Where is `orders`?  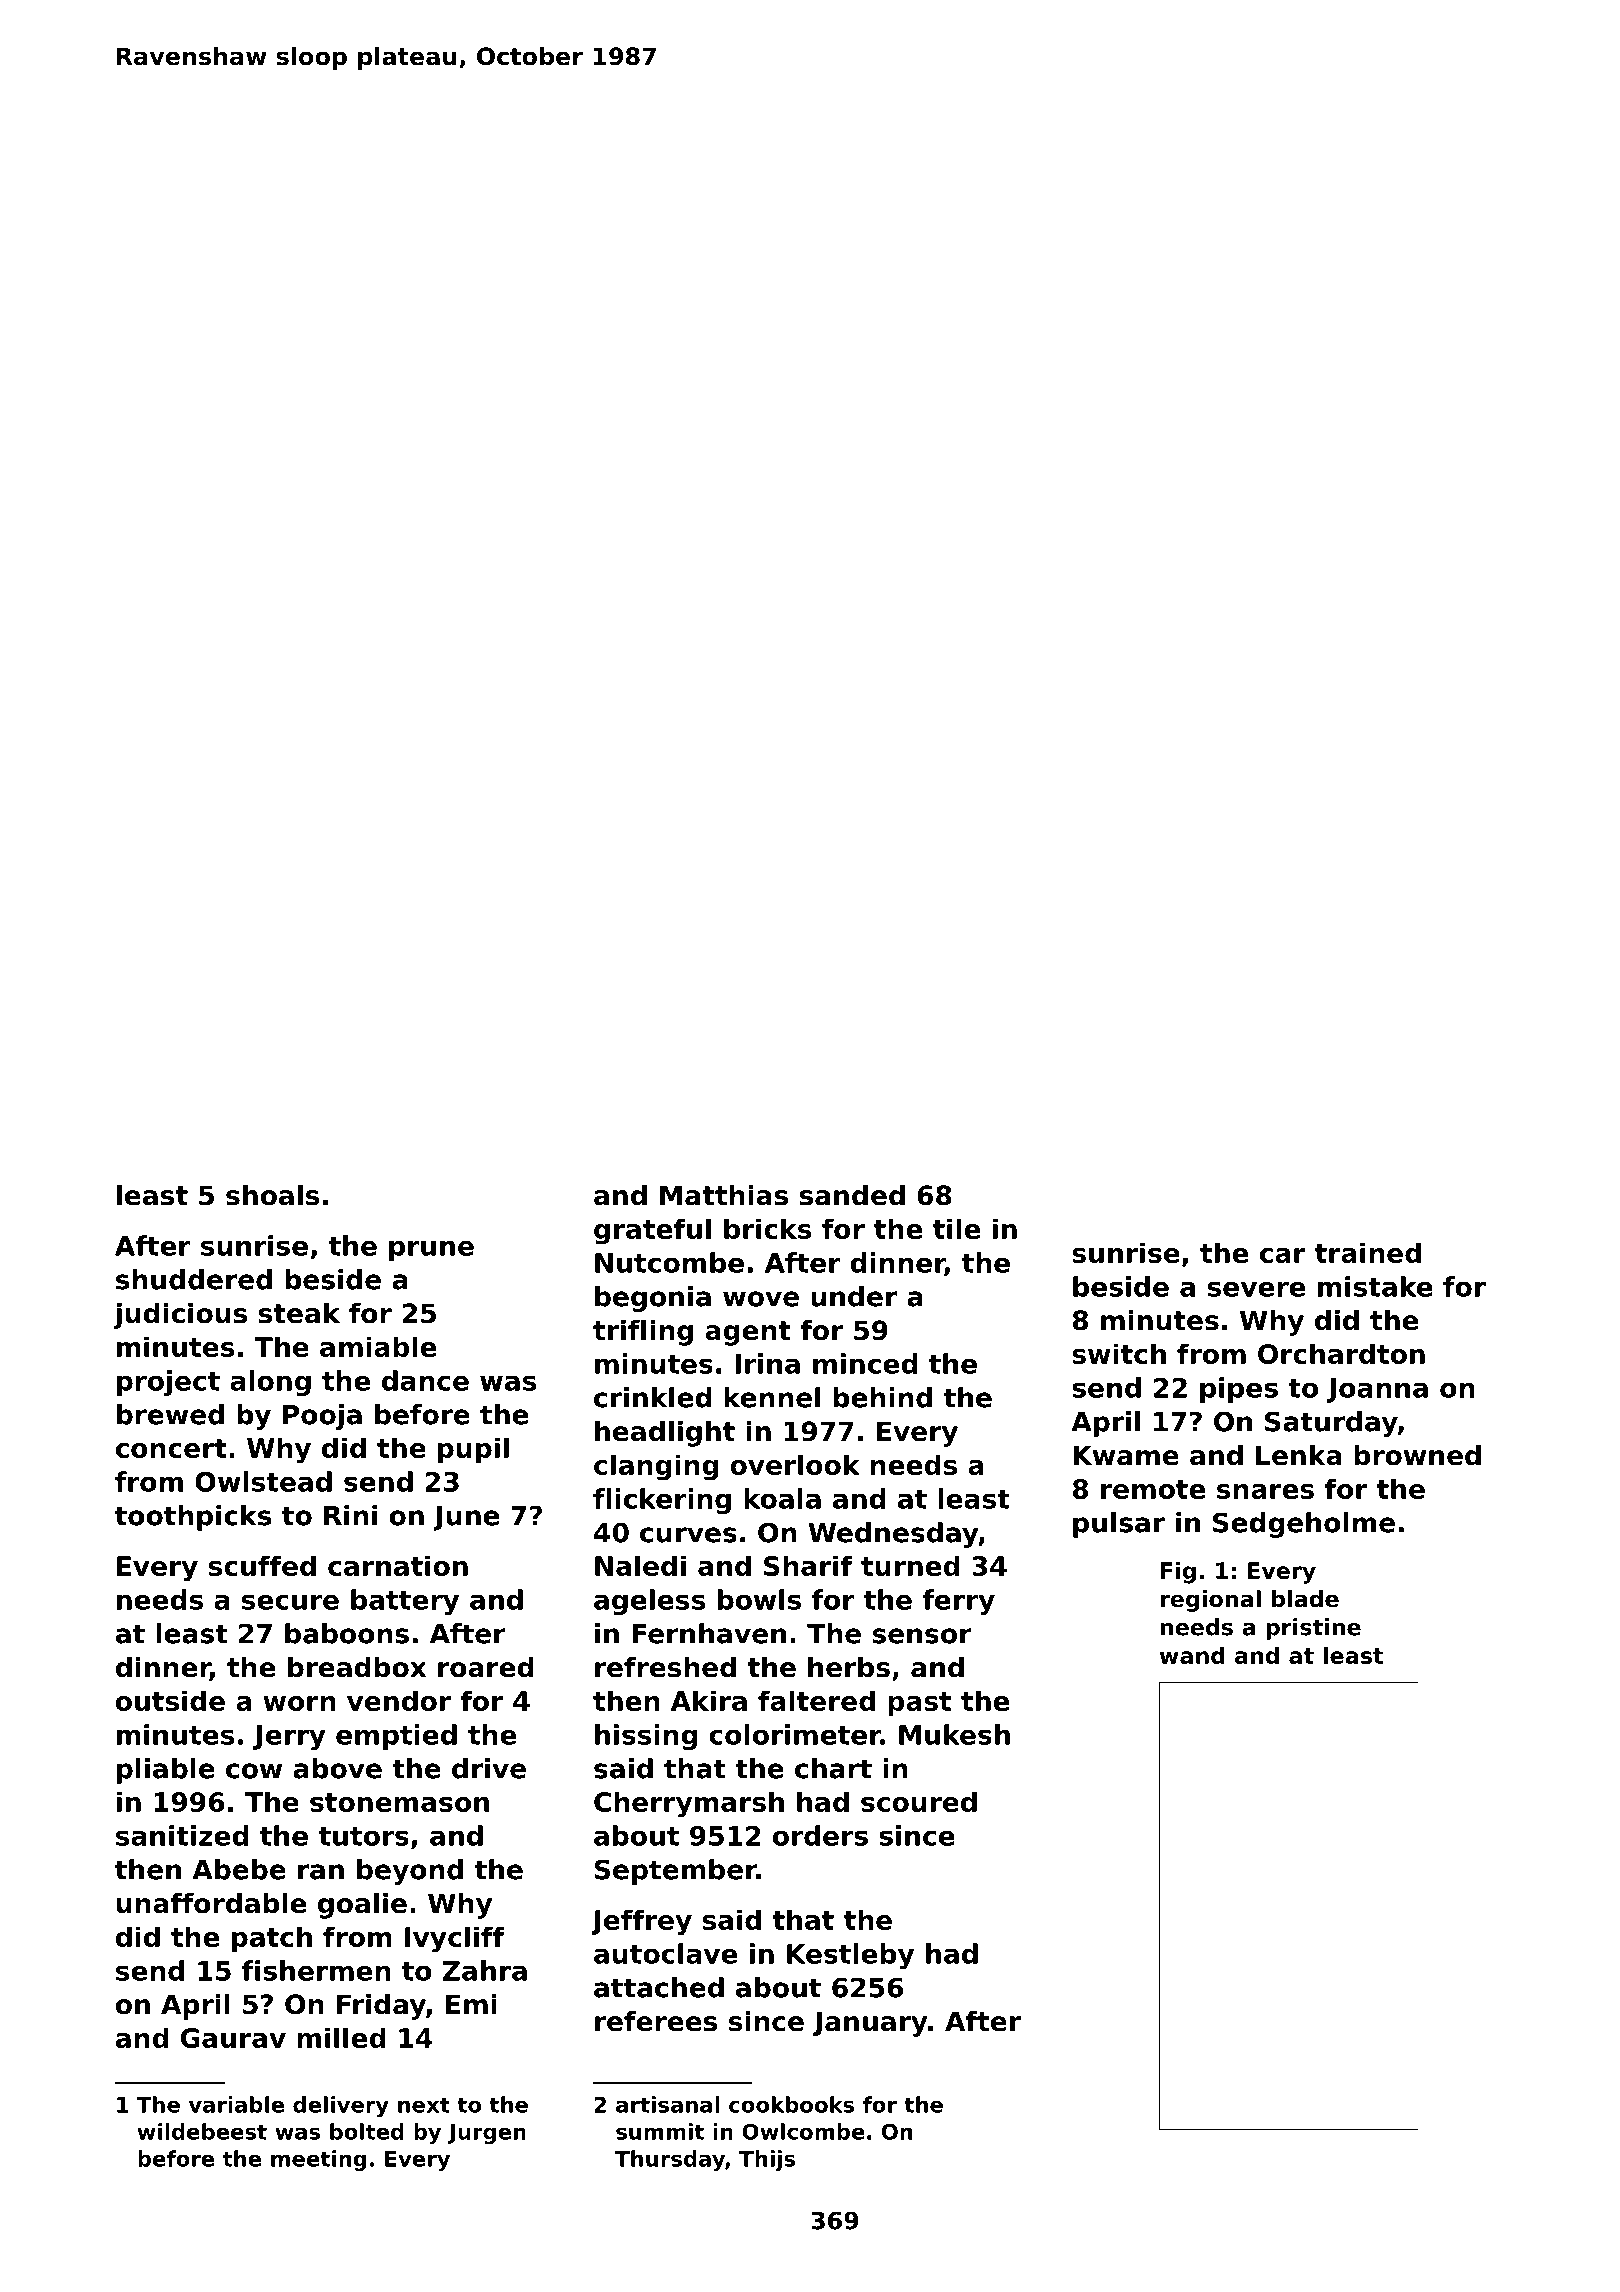 orders is located at coordinates (820, 1835).
